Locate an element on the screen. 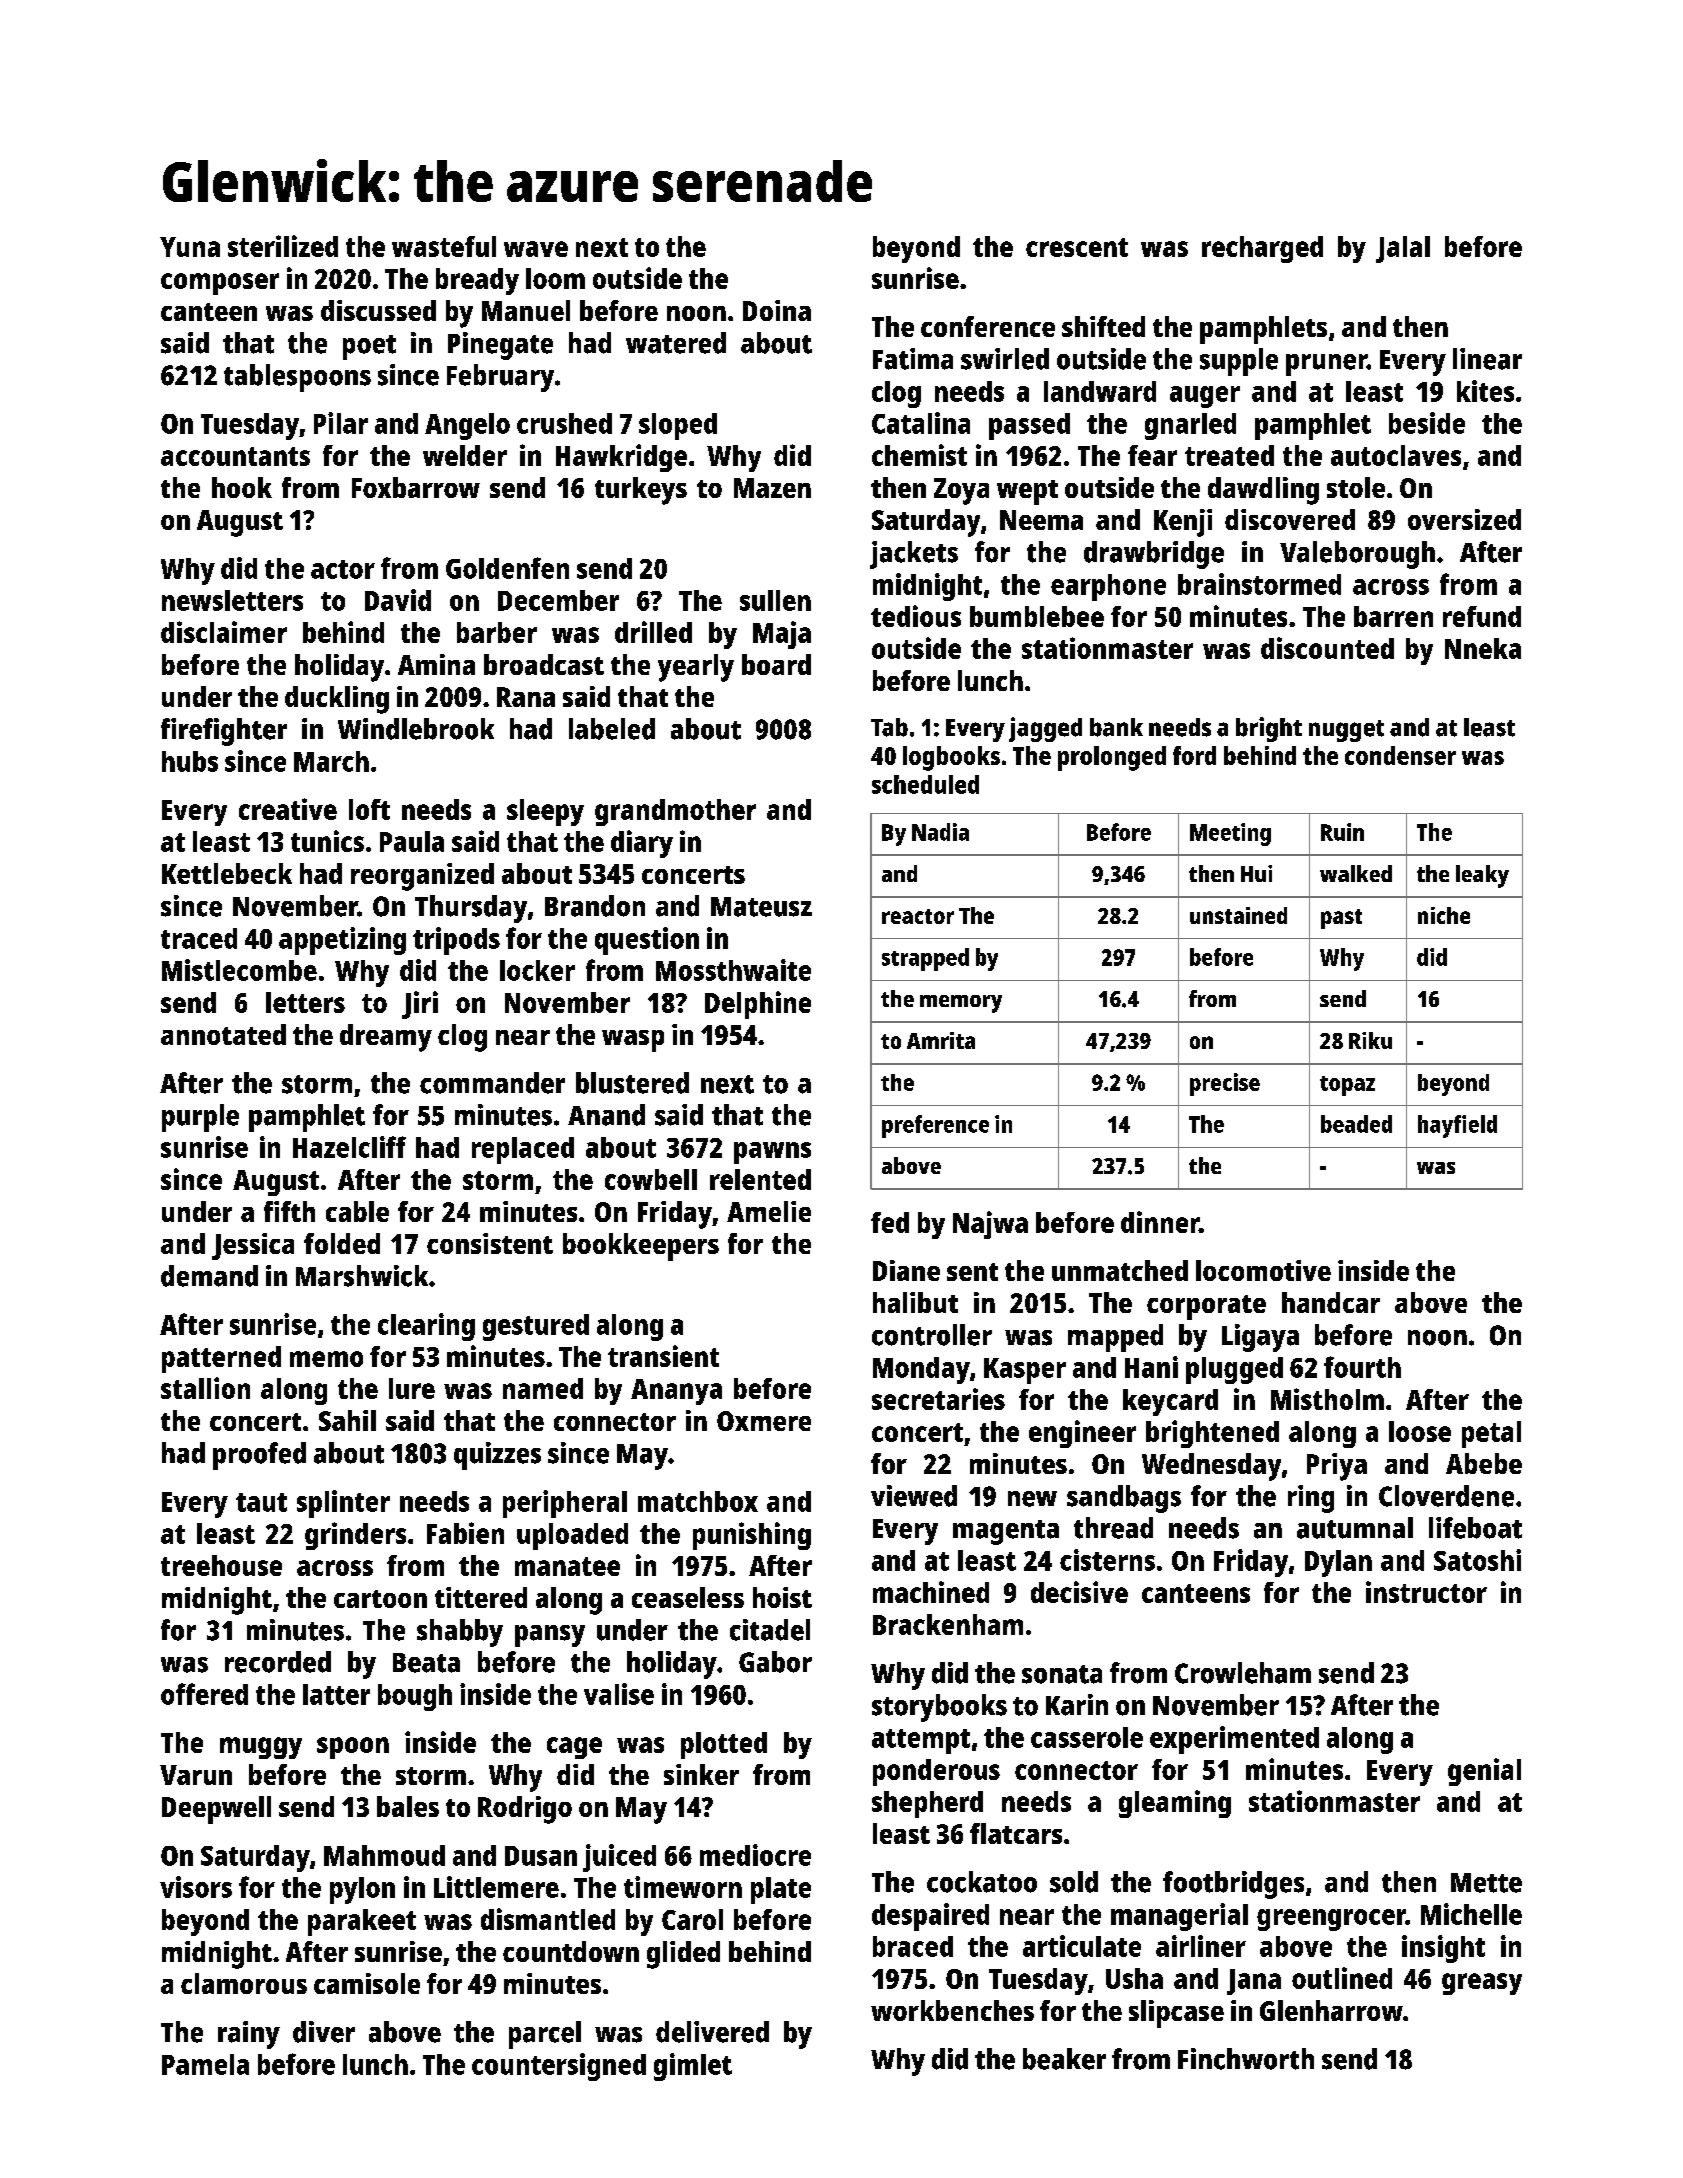 Image resolution: width=1683 pixels, height=2178 pixels. parcel is located at coordinates (545, 2035).
